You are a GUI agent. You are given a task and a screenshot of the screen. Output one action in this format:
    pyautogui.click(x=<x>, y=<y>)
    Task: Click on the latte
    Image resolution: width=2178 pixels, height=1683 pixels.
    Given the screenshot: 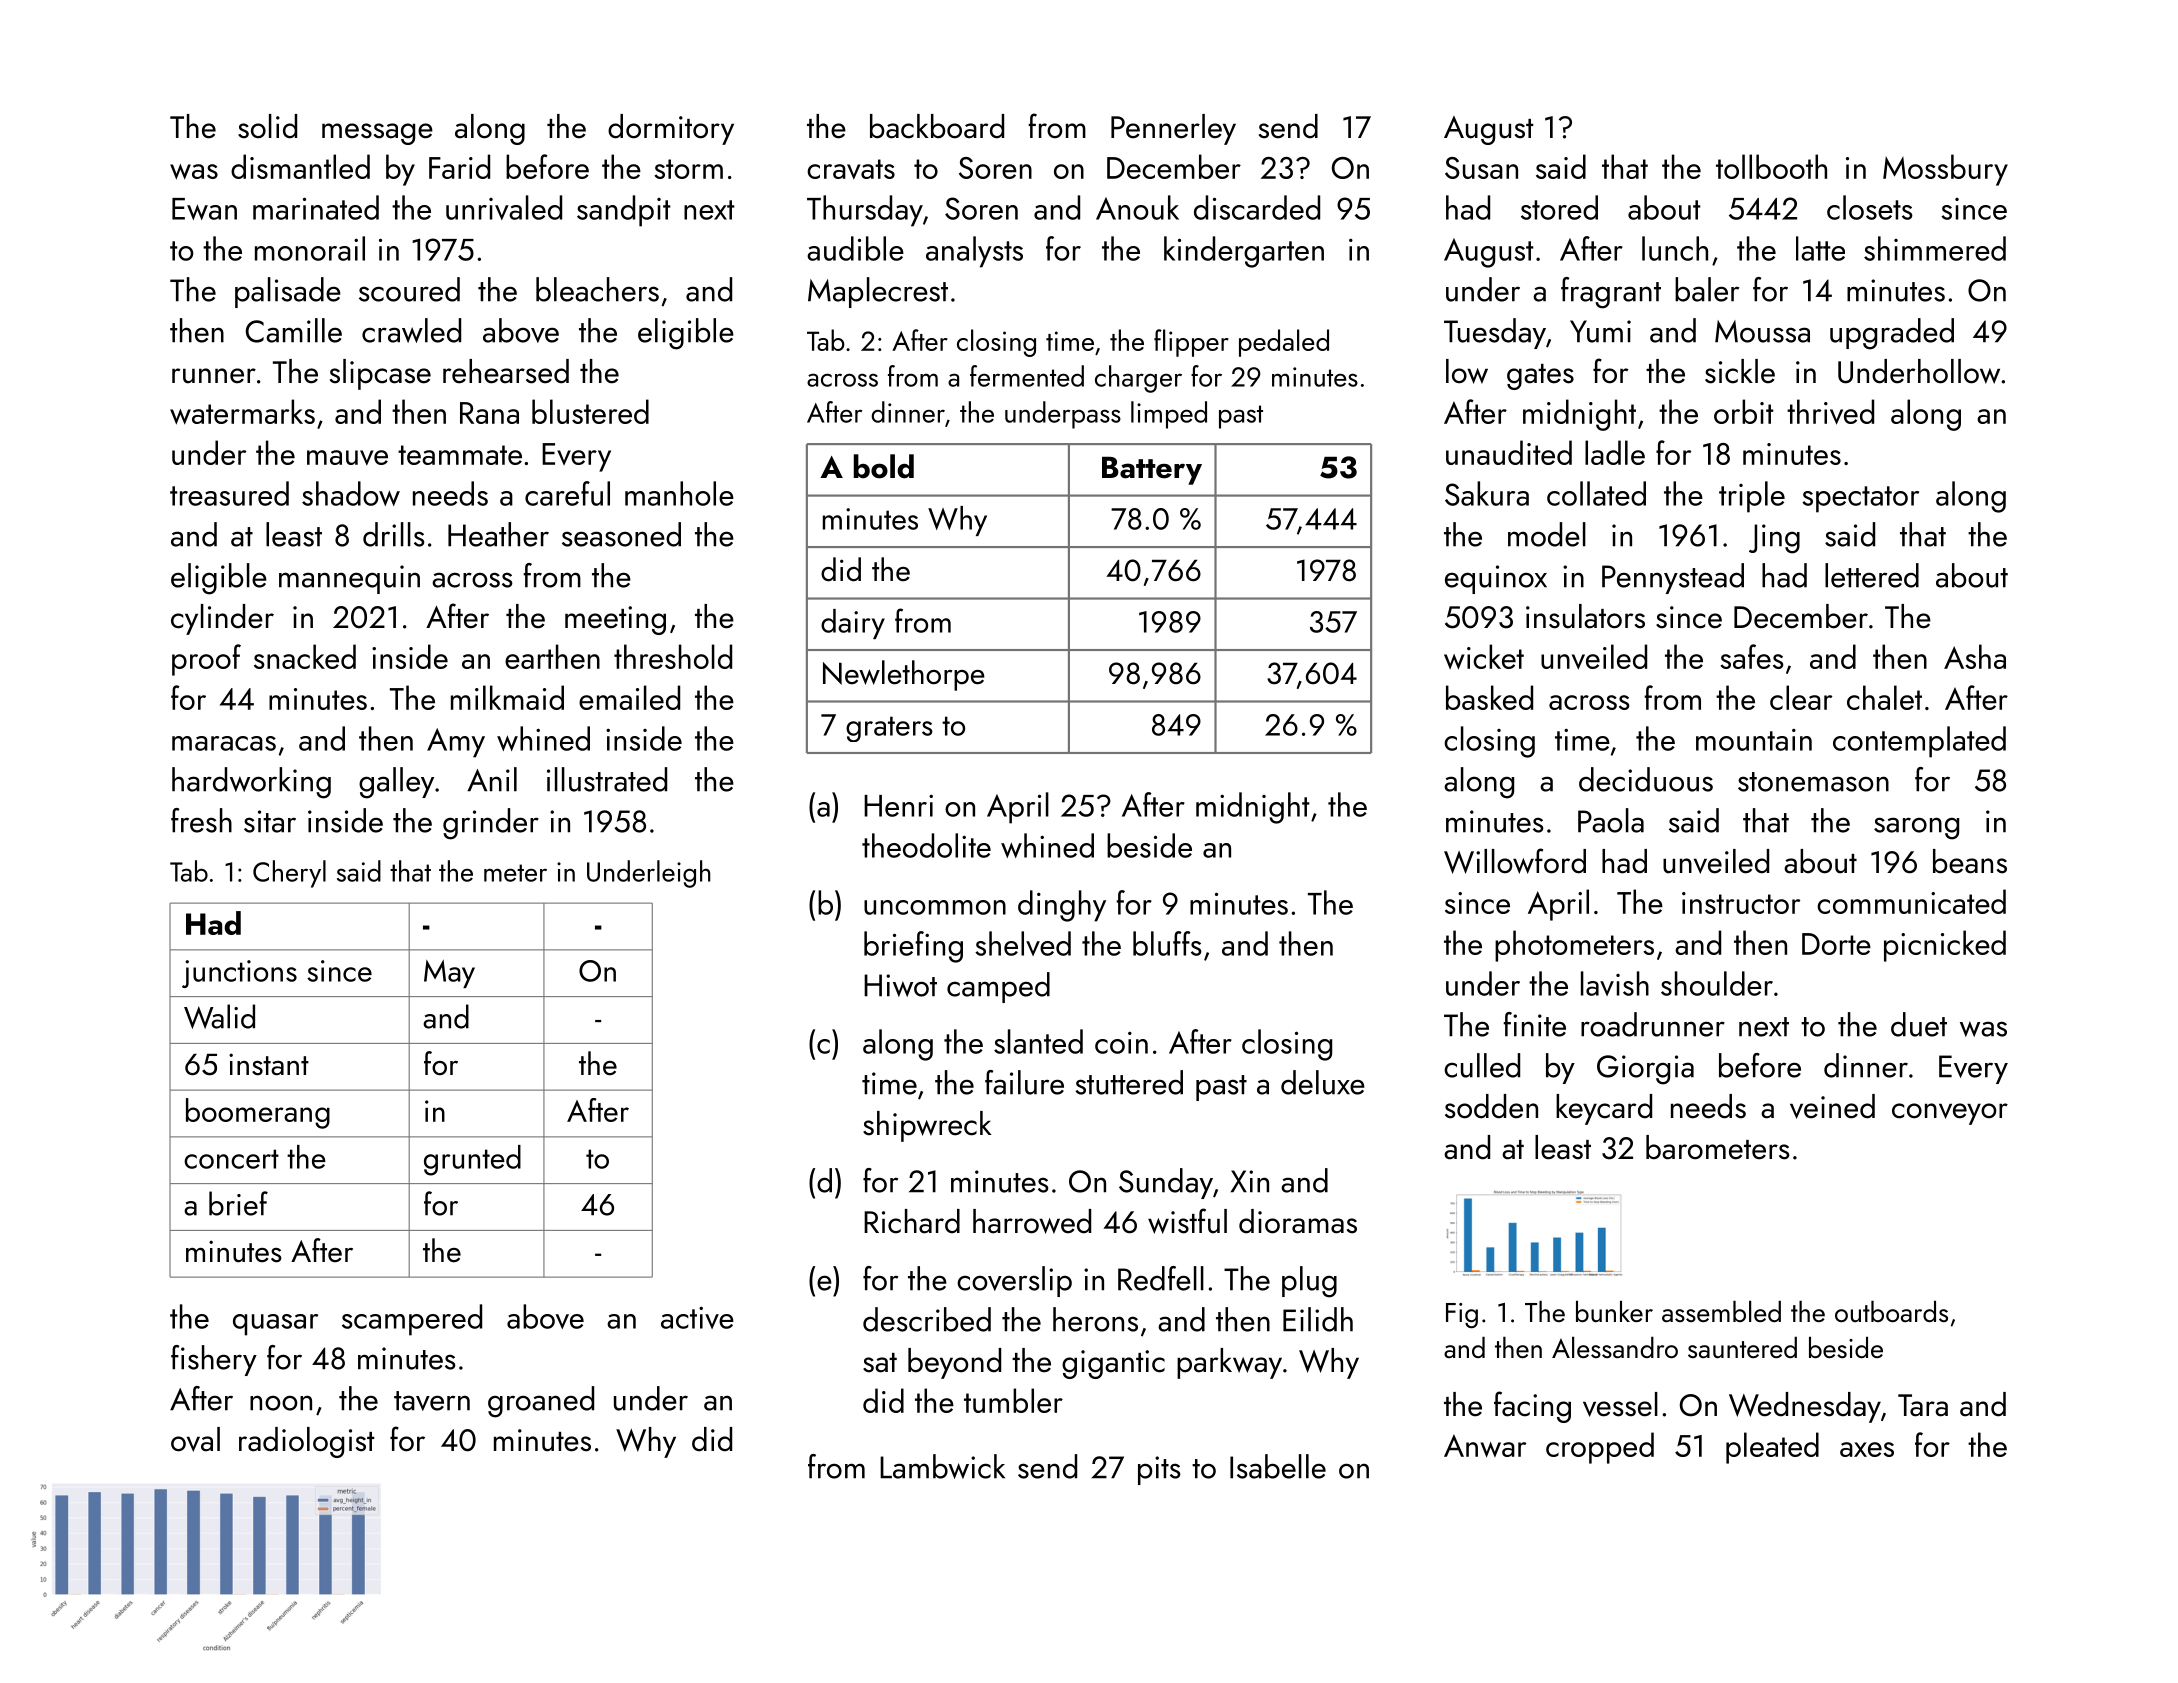 What is the action you would take?
    pyautogui.click(x=1820, y=248)
